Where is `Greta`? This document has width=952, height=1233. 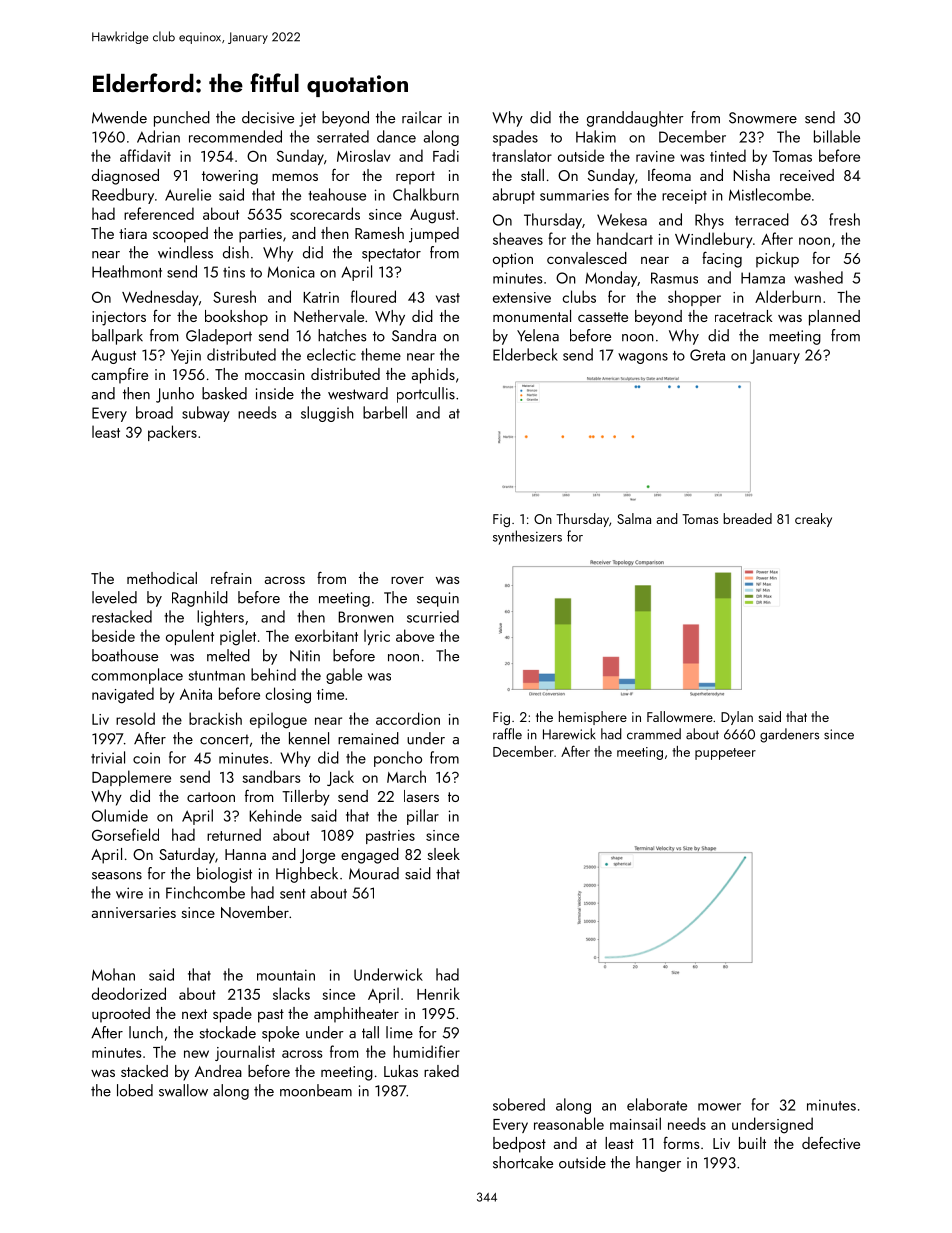
Greta is located at coordinates (707, 355).
